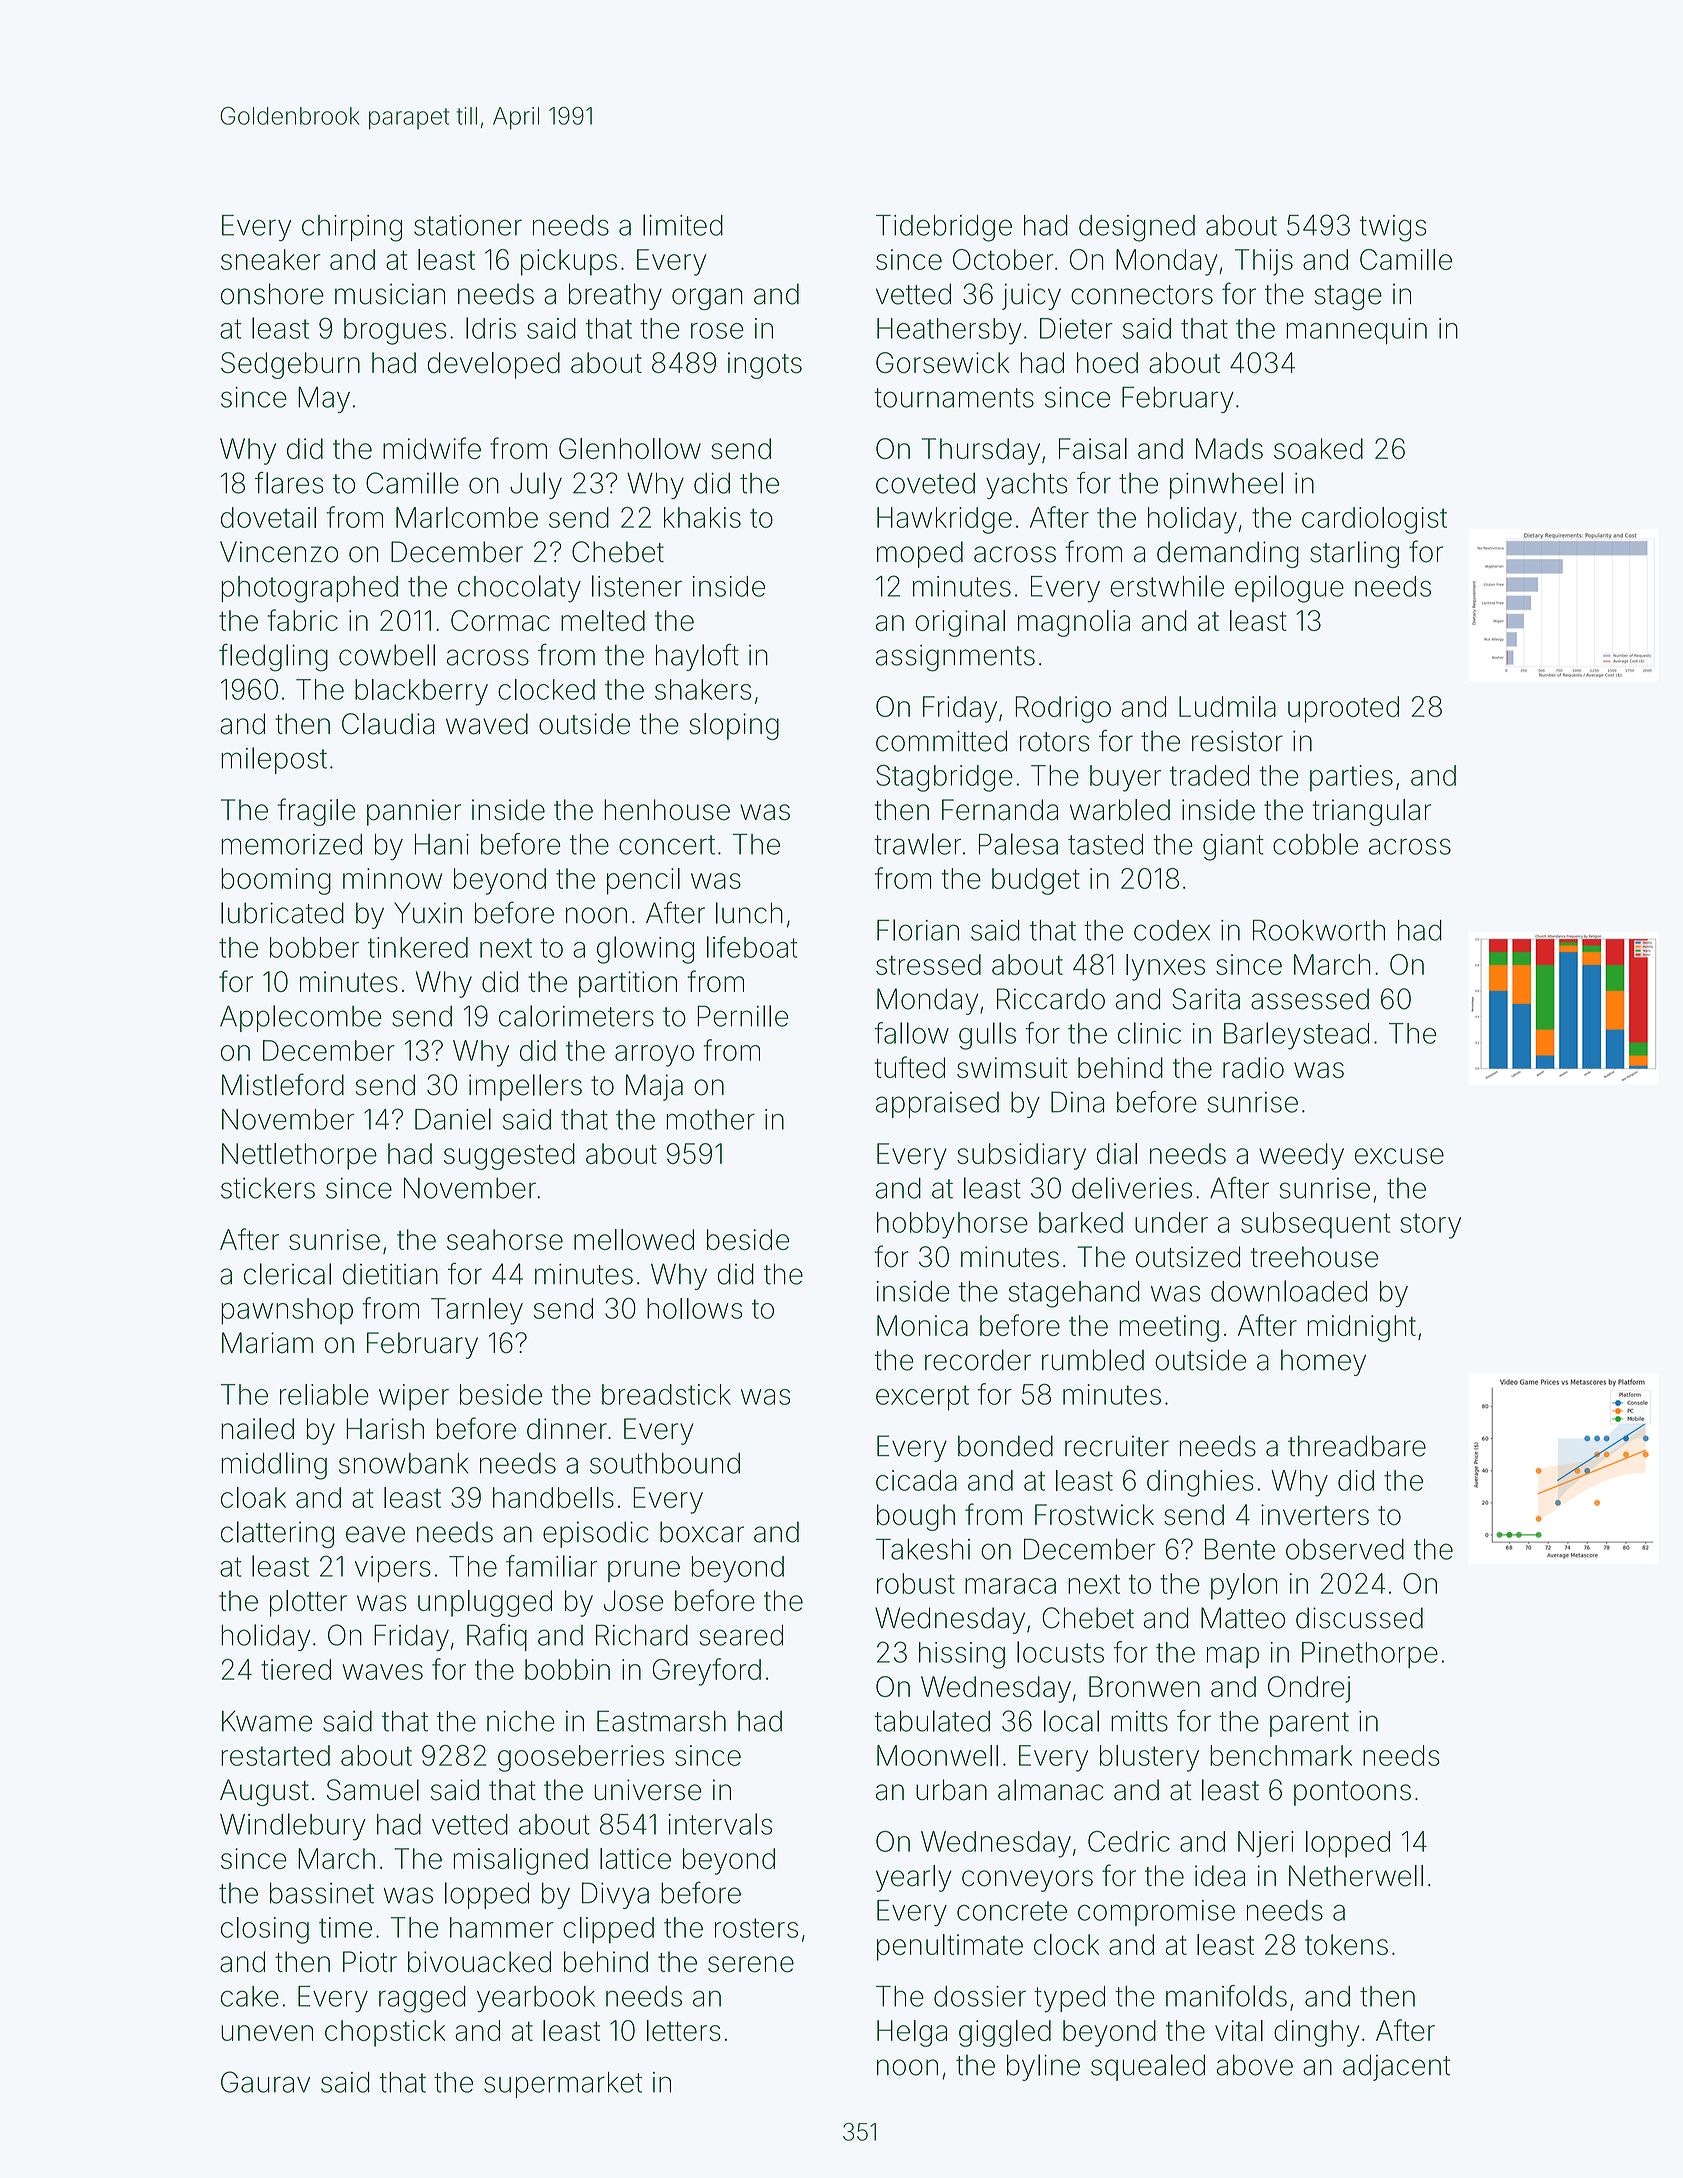 The height and width of the document is (2178, 1683). I want to click on epilogue, so click(1289, 589).
